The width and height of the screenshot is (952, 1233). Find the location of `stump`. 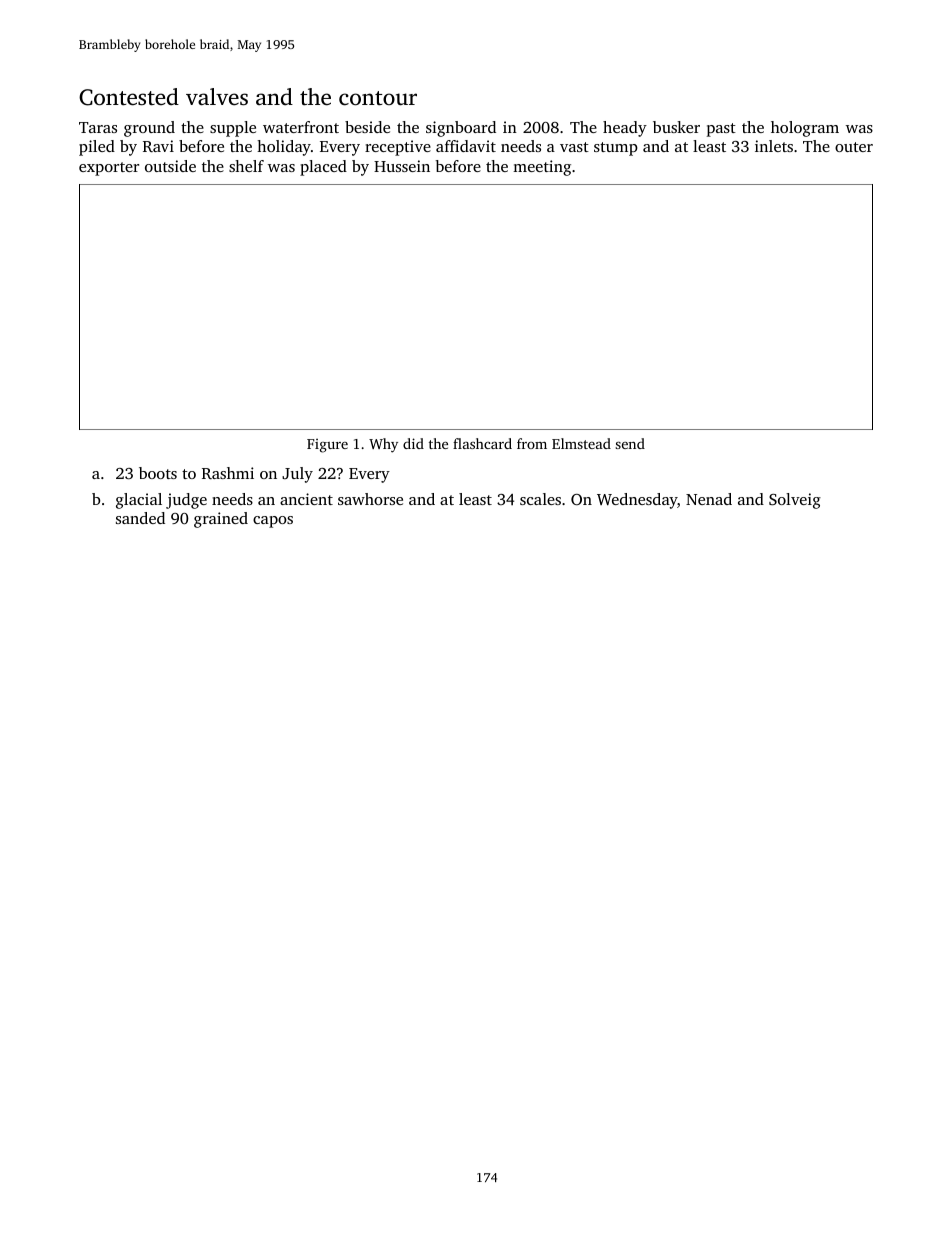

stump is located at coordinates (616, 149).
